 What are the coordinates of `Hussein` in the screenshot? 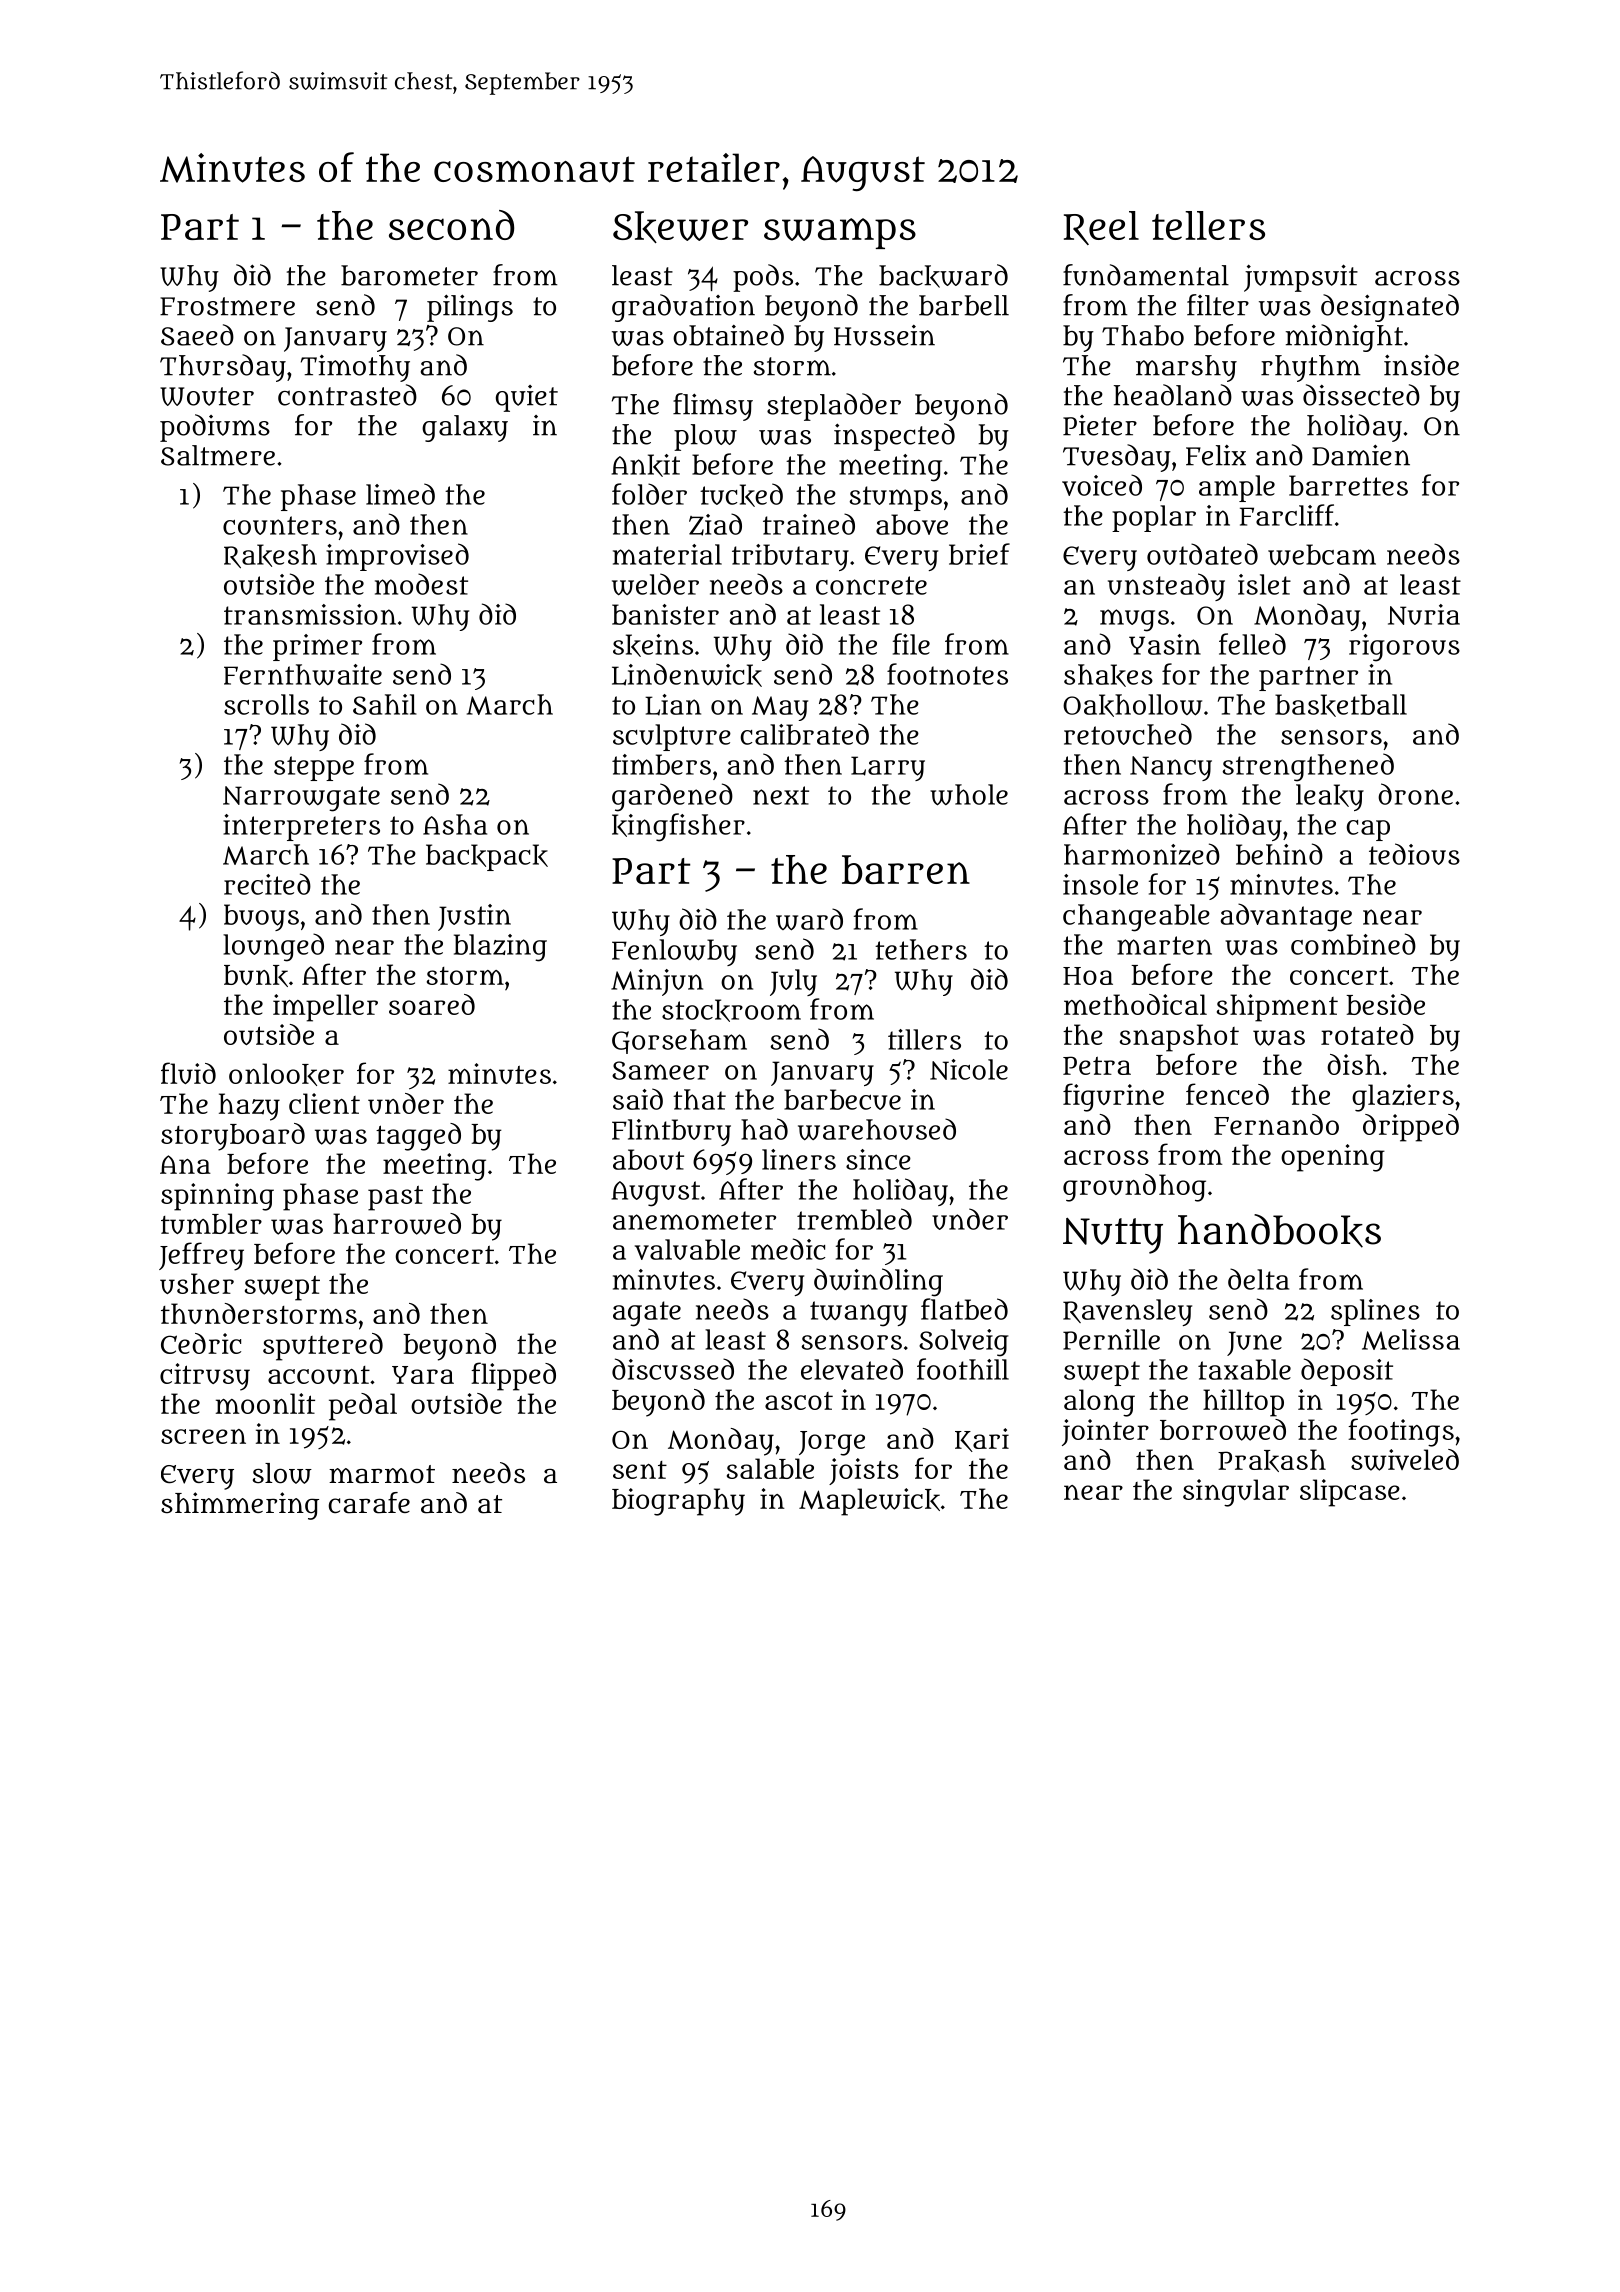 It's located at (884, 335).
